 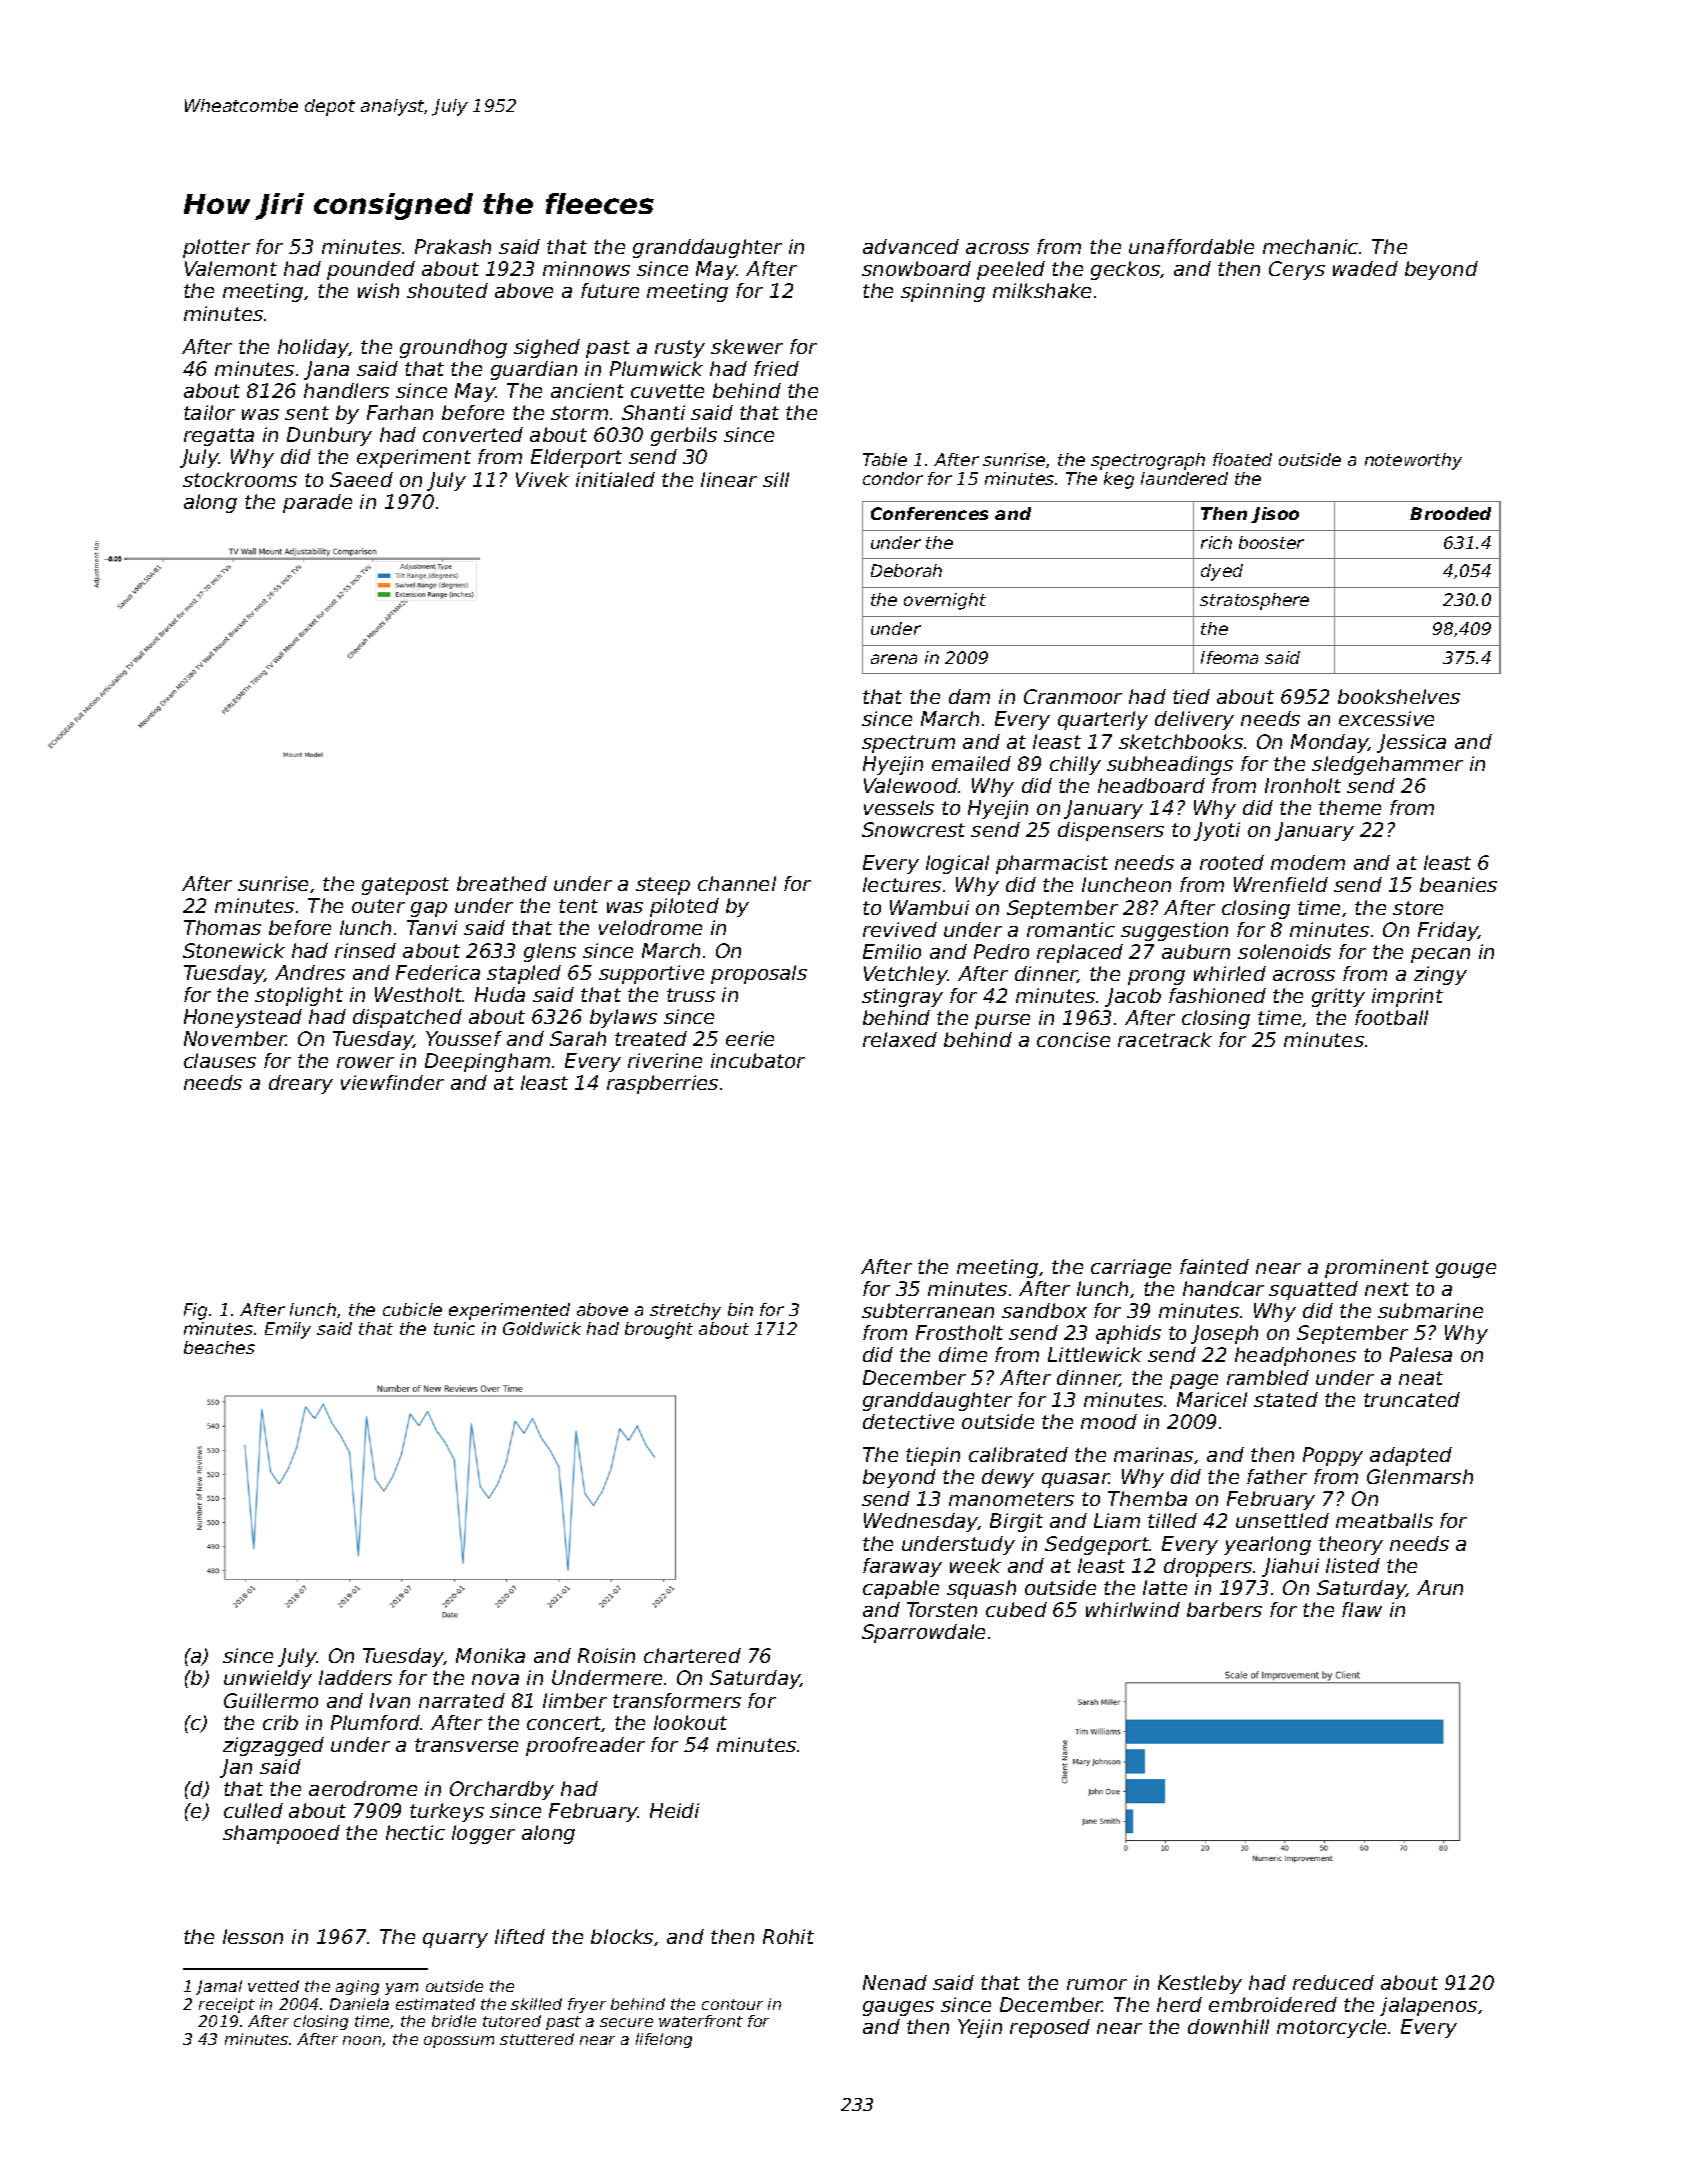 I want to click on stockrooms, so click(x=240, y=479).
